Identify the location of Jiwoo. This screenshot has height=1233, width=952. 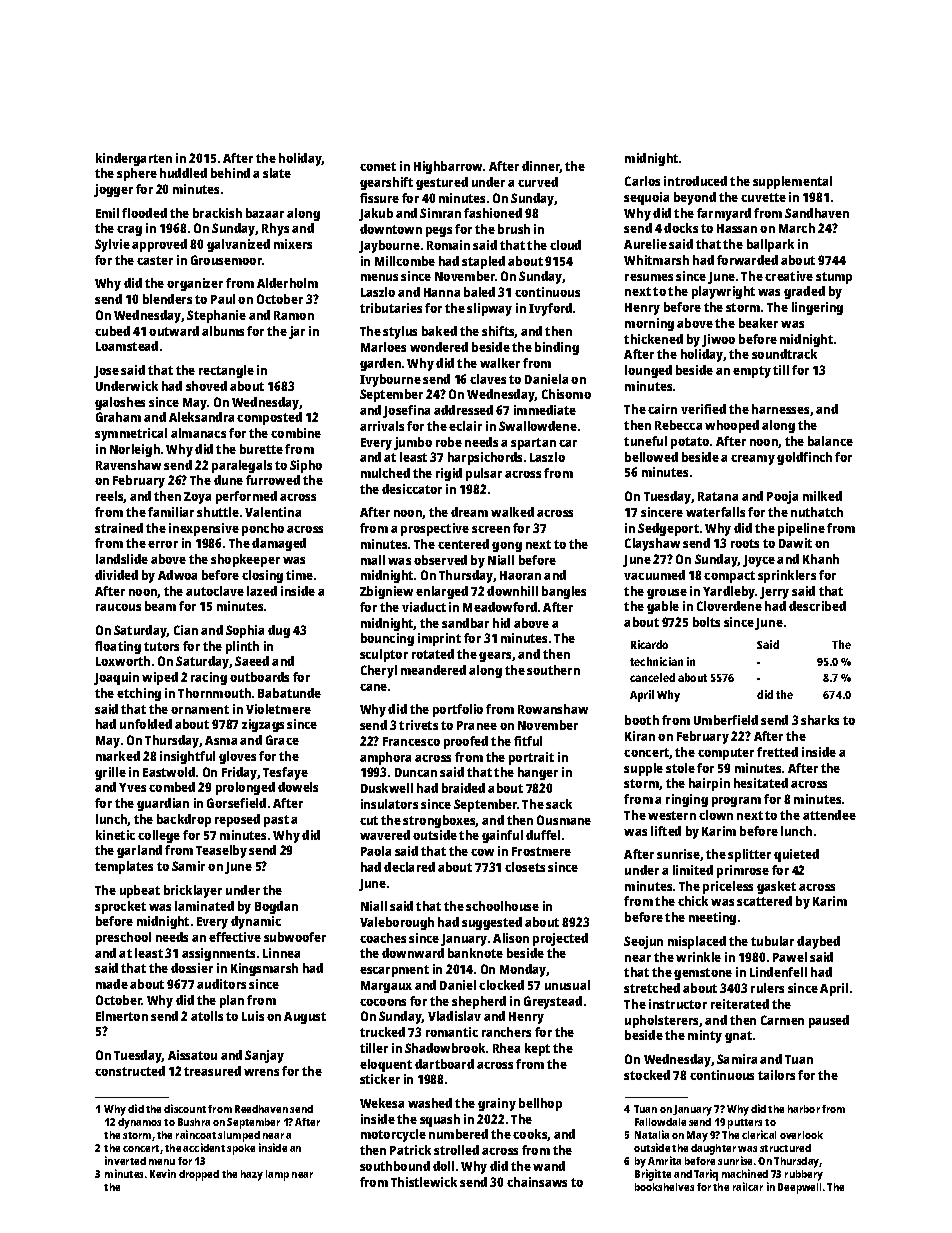
(718, 340).
